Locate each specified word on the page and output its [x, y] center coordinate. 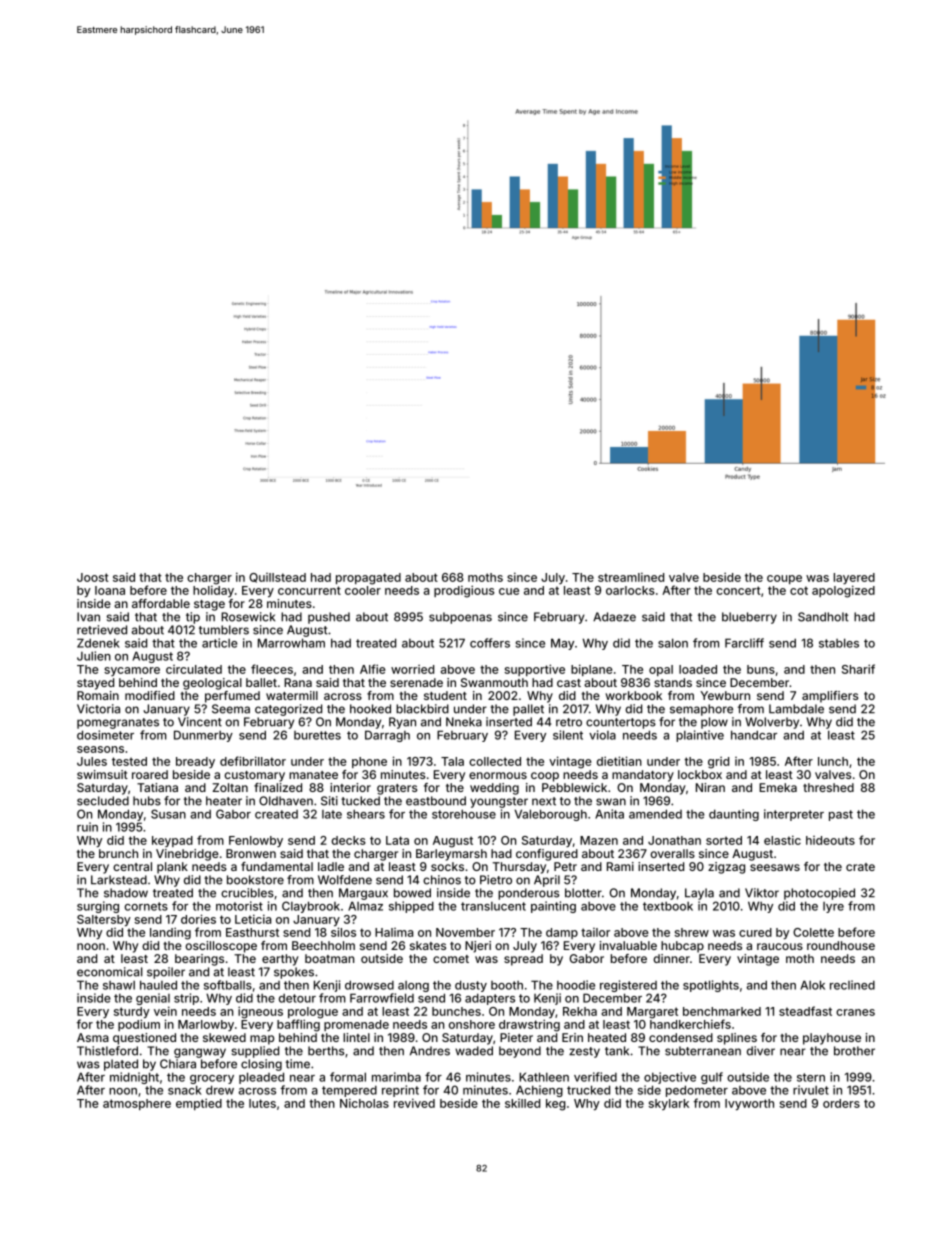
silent [568, 735]
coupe [784, 579]
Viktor [762, 893]
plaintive [700, 736]
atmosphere [137, 1104]
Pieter [516, 1037]
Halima [394, 932]
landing [170, 933]
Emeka [778, 787]
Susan [168, 814]
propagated [368, 579]
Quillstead [277, 578]
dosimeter [105, 735]
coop [545, 777]
